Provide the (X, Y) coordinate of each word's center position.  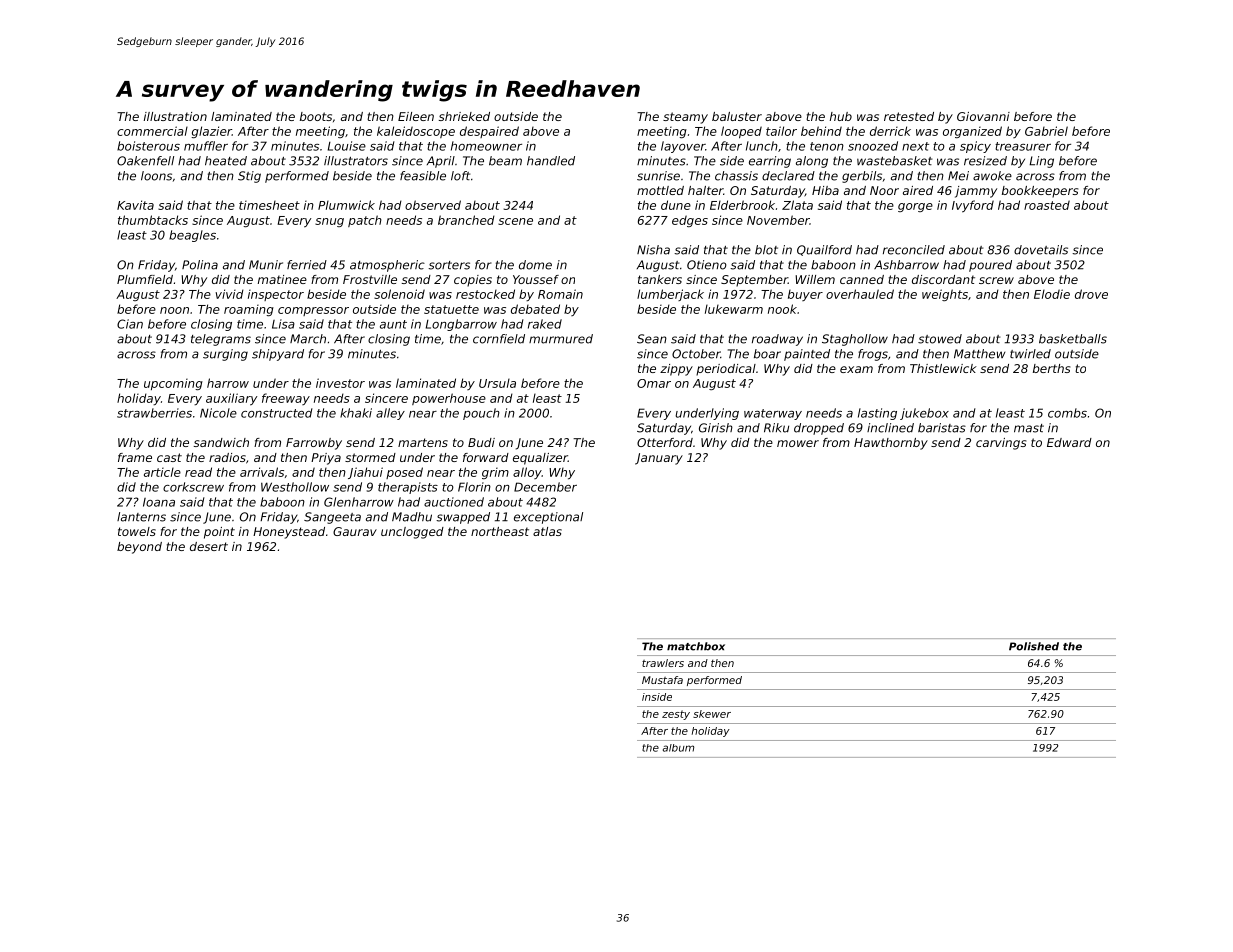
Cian (130, 324)
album (678, 748)
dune (676, 205)
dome (535, 265)
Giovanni (983, 116)
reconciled (914, 250)
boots (316, 116)
